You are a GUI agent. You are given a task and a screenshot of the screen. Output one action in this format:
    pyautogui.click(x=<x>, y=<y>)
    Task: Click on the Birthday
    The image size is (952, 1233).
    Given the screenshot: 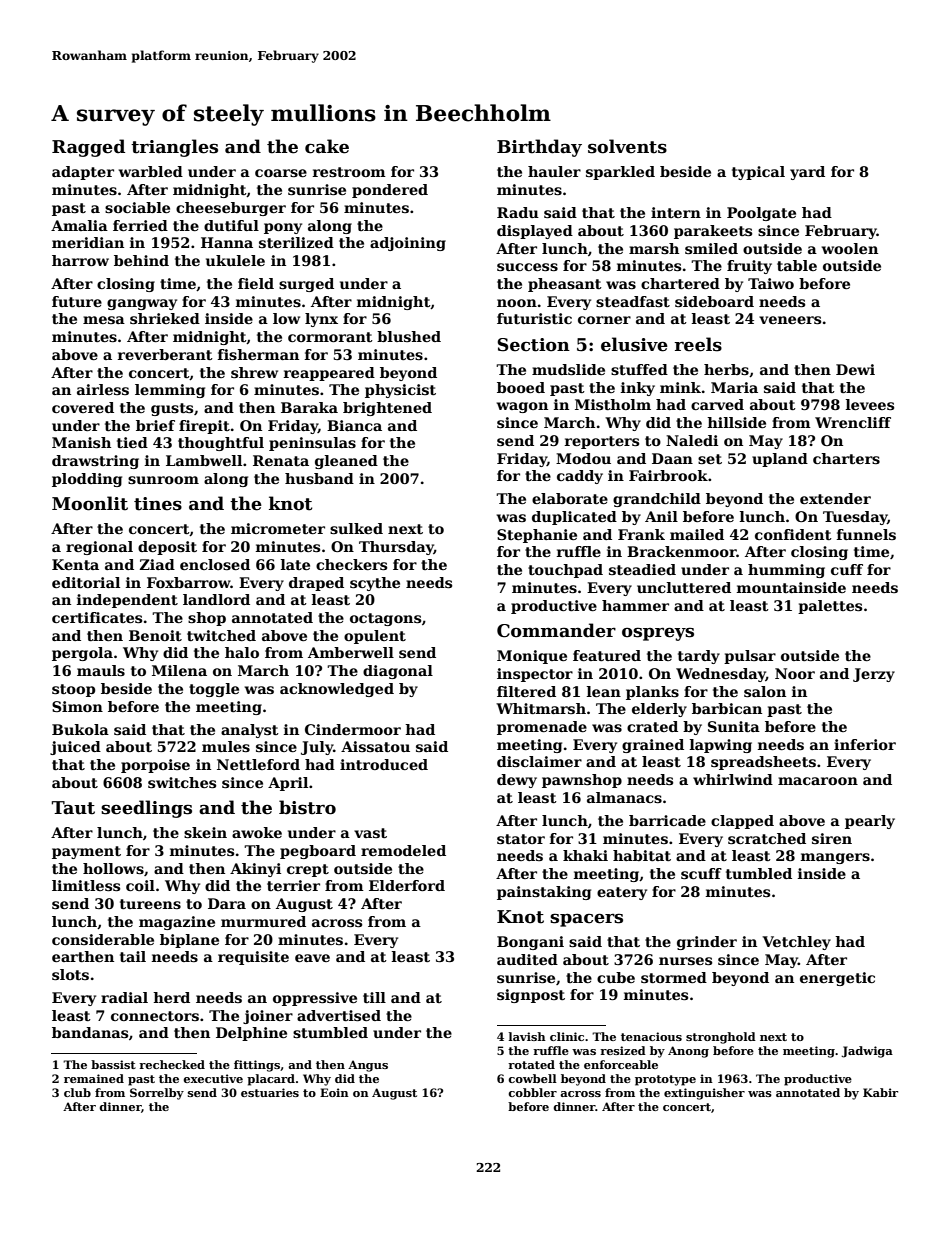 What is the action you would take?
    pyautogui.click(x=539, y=148)
